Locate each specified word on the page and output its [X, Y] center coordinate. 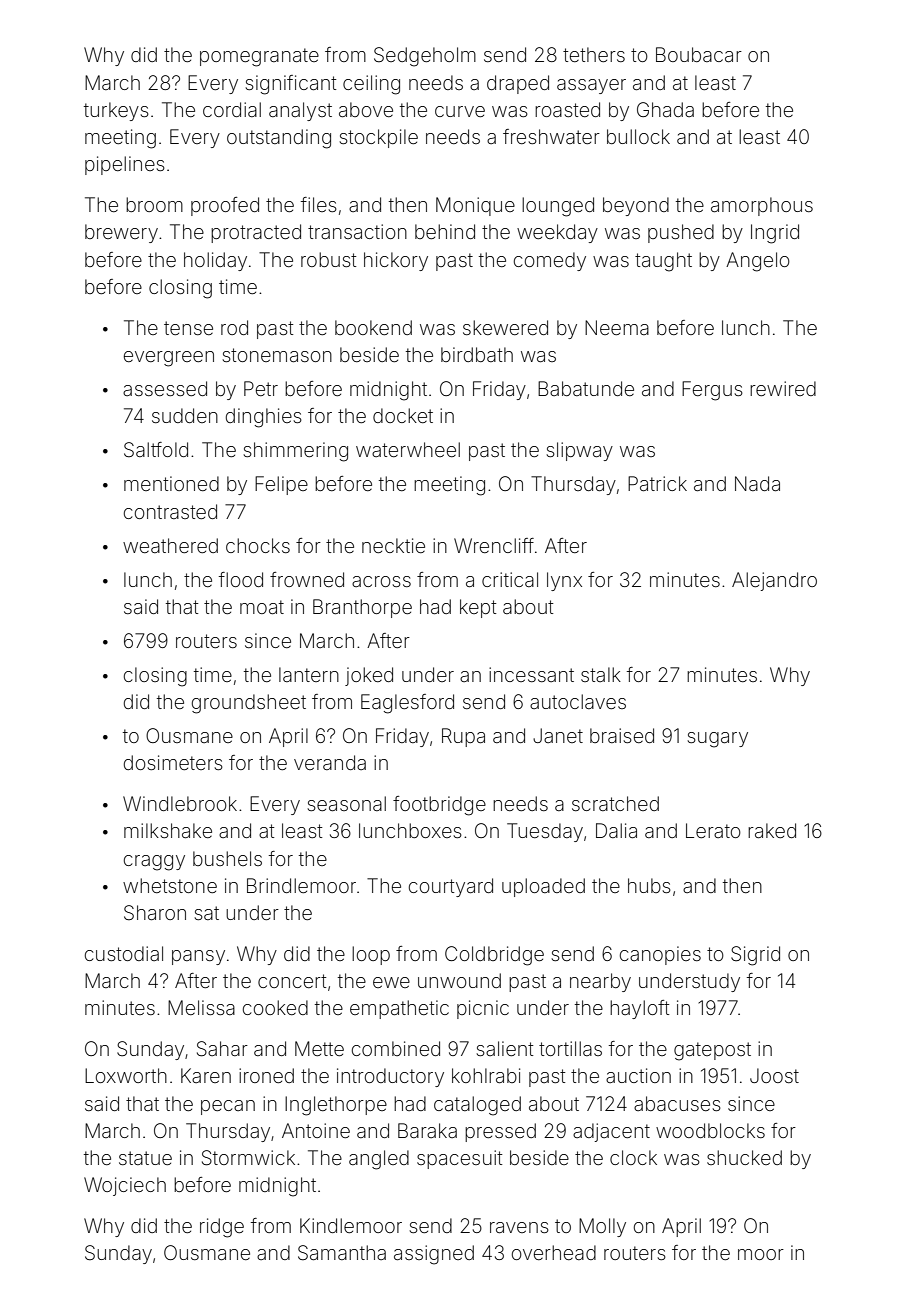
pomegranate [259, 57]
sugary [717, 740]
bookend [373, 327]
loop [371, 955]
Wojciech [125, 1186]
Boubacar [699, 54]
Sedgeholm [425, 57]
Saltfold [156, 450]
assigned [434, 1255]
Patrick [657, 483]
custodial [124, 953]
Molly [602, 1227]
